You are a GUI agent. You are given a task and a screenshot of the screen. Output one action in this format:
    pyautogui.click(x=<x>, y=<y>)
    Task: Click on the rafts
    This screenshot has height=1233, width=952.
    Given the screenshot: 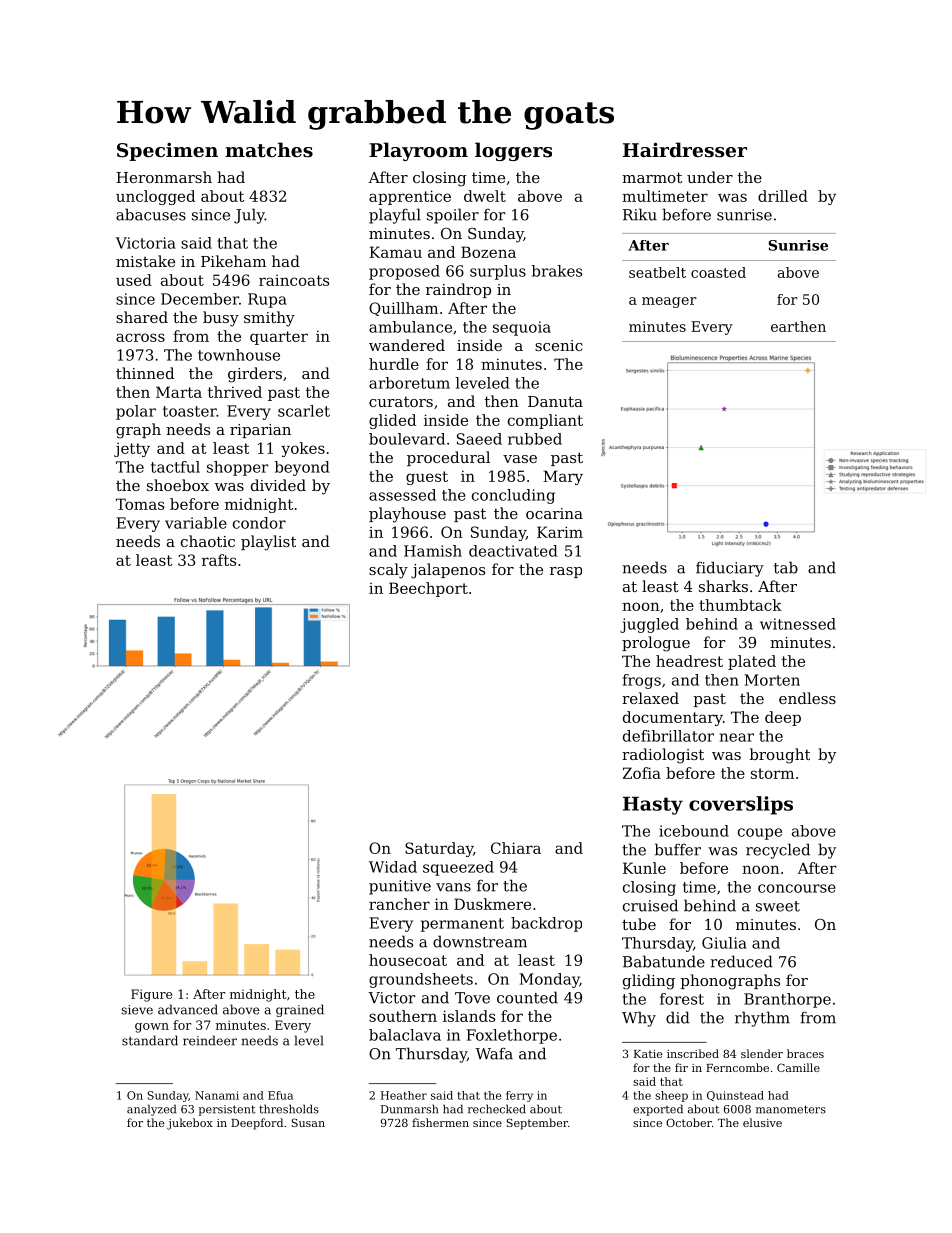 What is the action you would take?
    pyautogui.click(x=219, y=560)
